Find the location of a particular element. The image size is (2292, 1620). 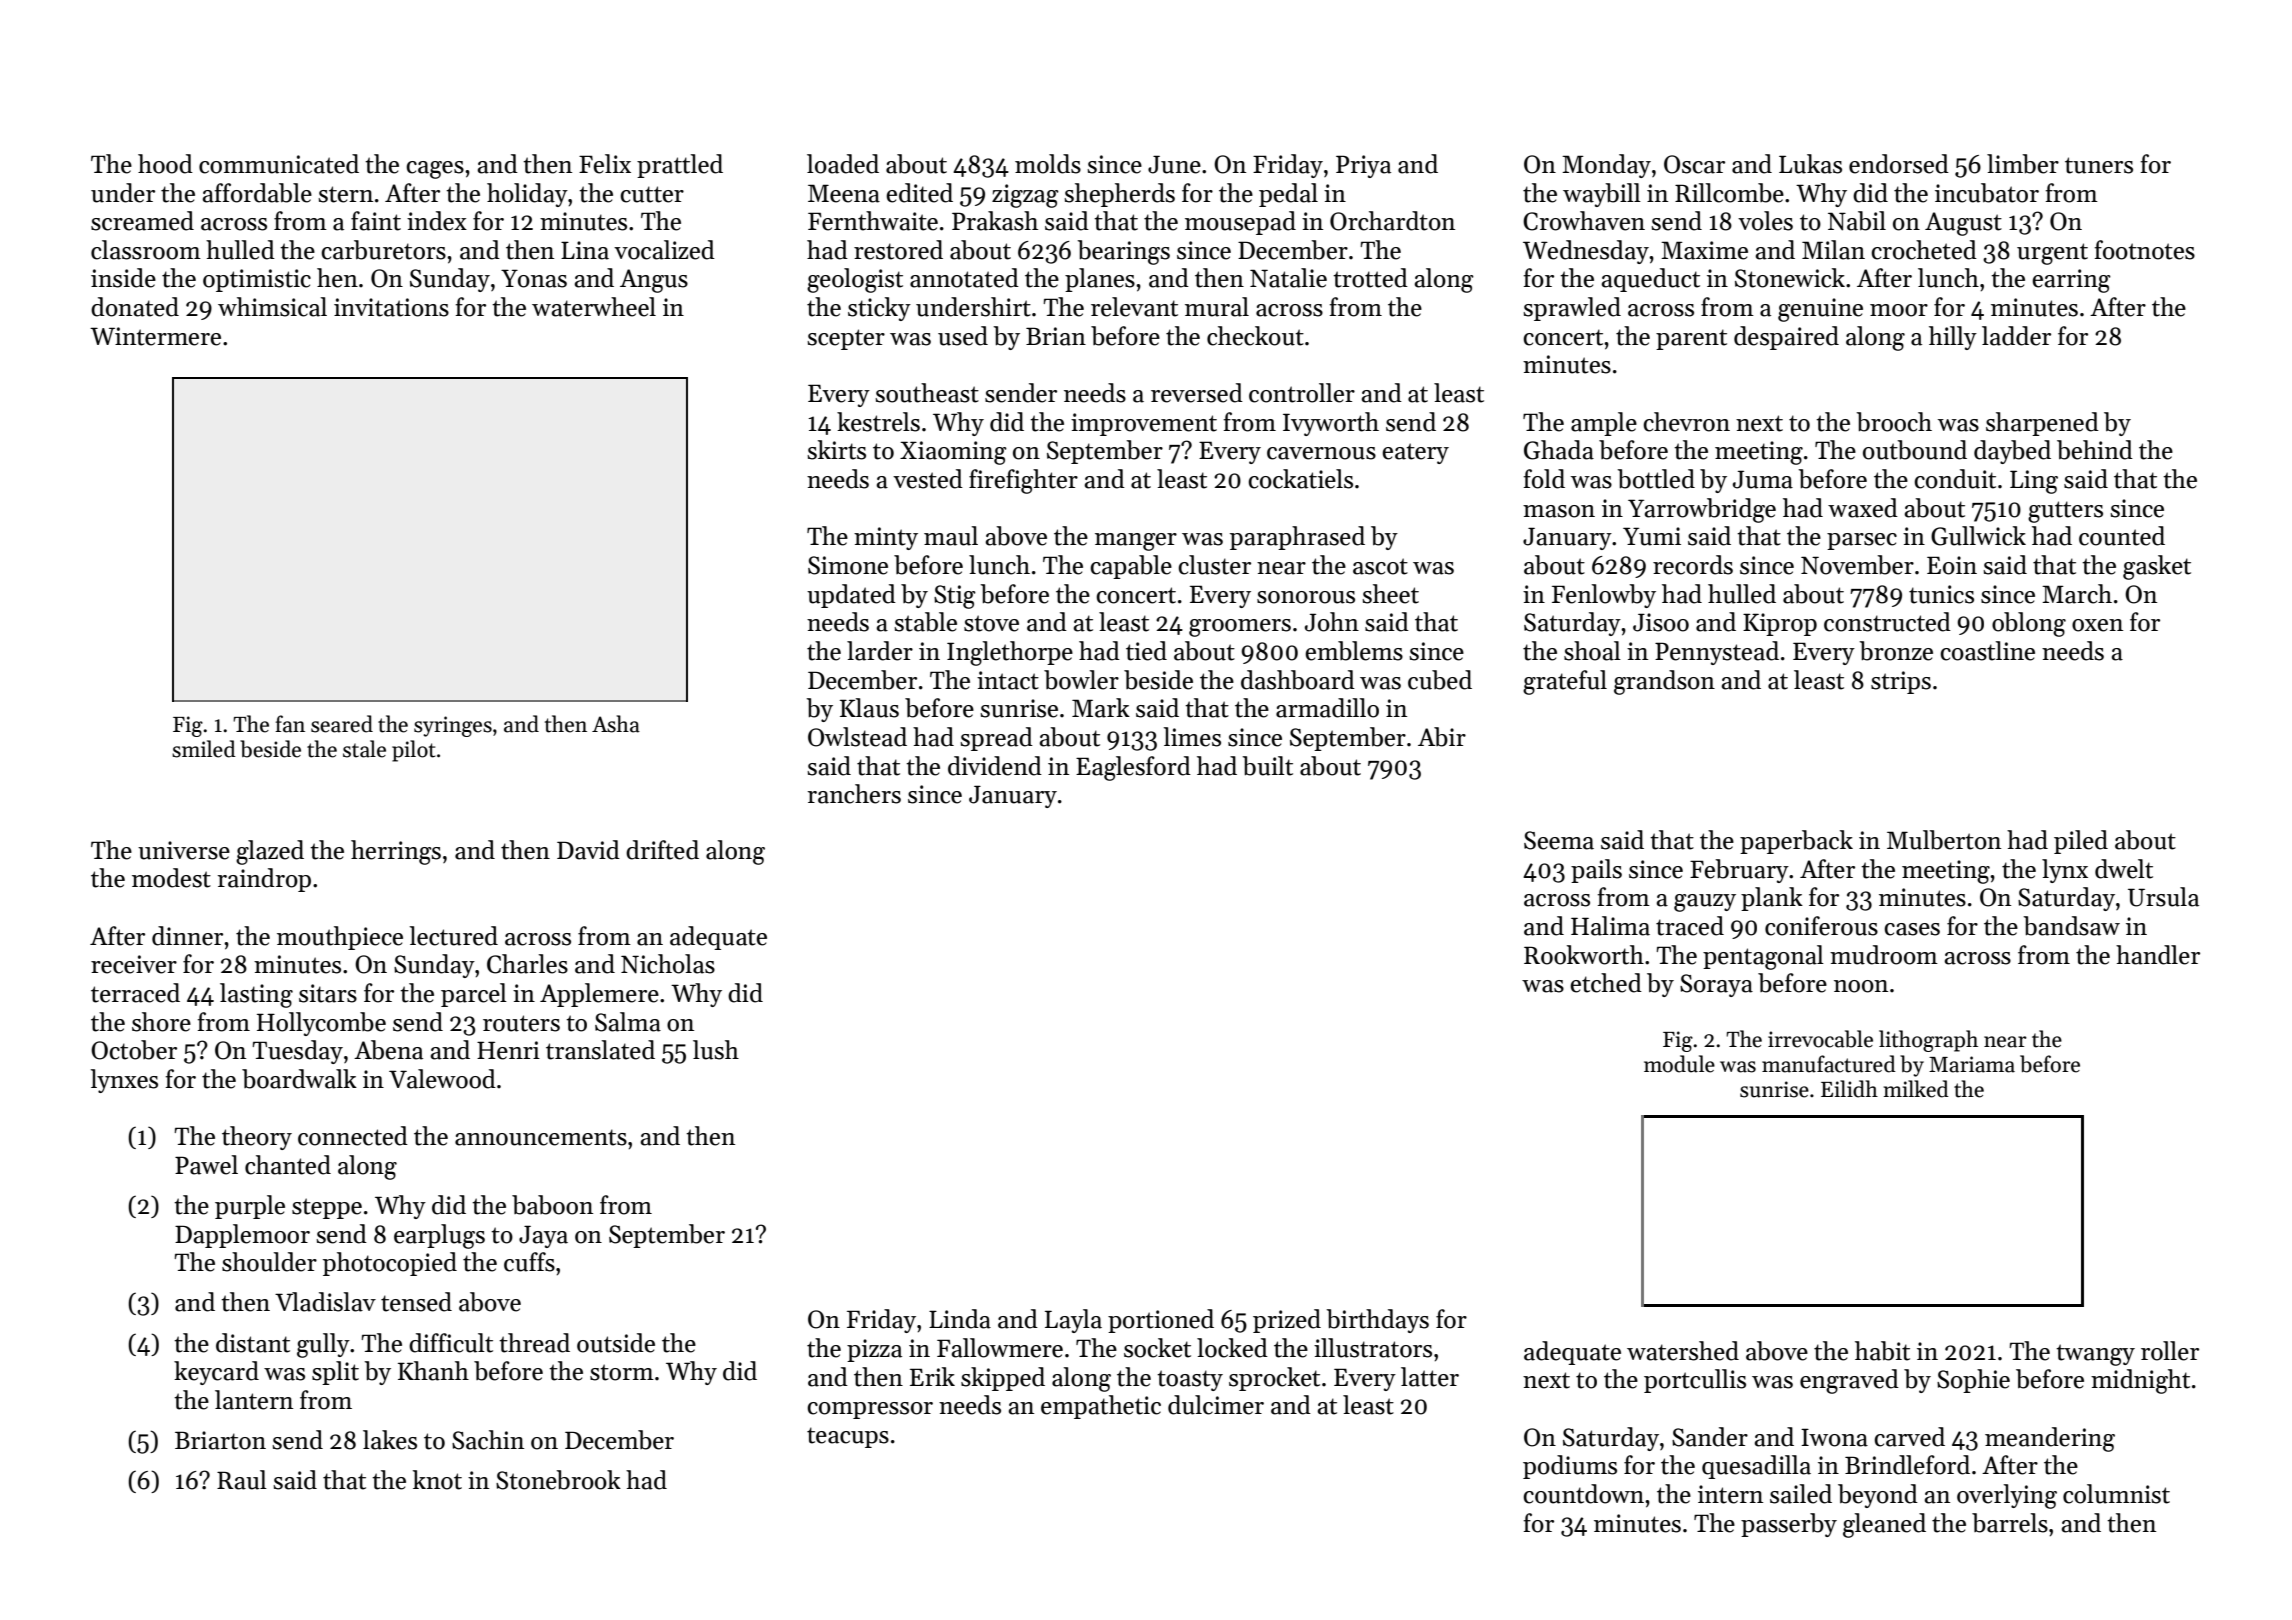

lithograph is located at coordinates (1928, 1041).
